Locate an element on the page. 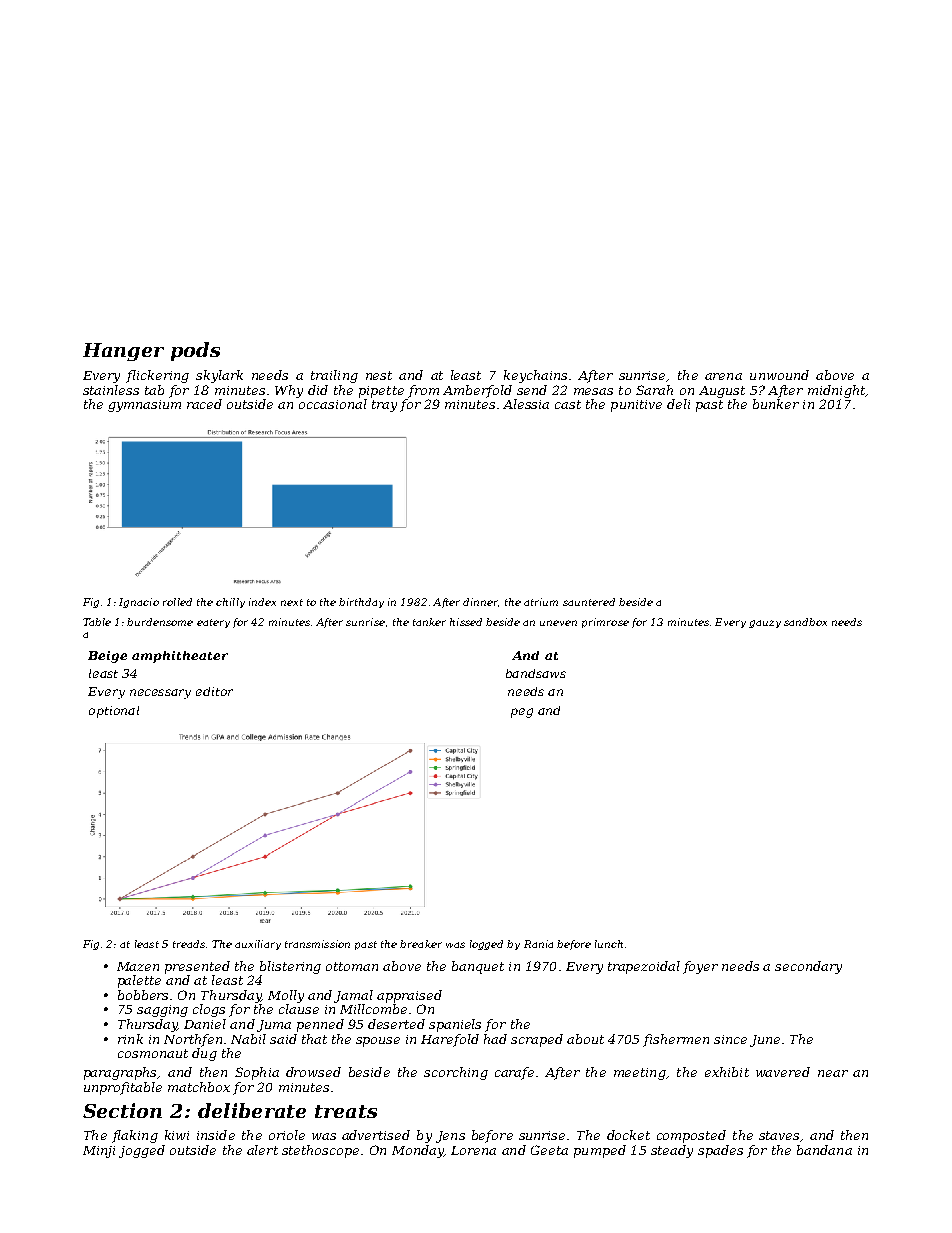 This document has width=952, height=1233. Sarah is located at coordinates (654, 390).
